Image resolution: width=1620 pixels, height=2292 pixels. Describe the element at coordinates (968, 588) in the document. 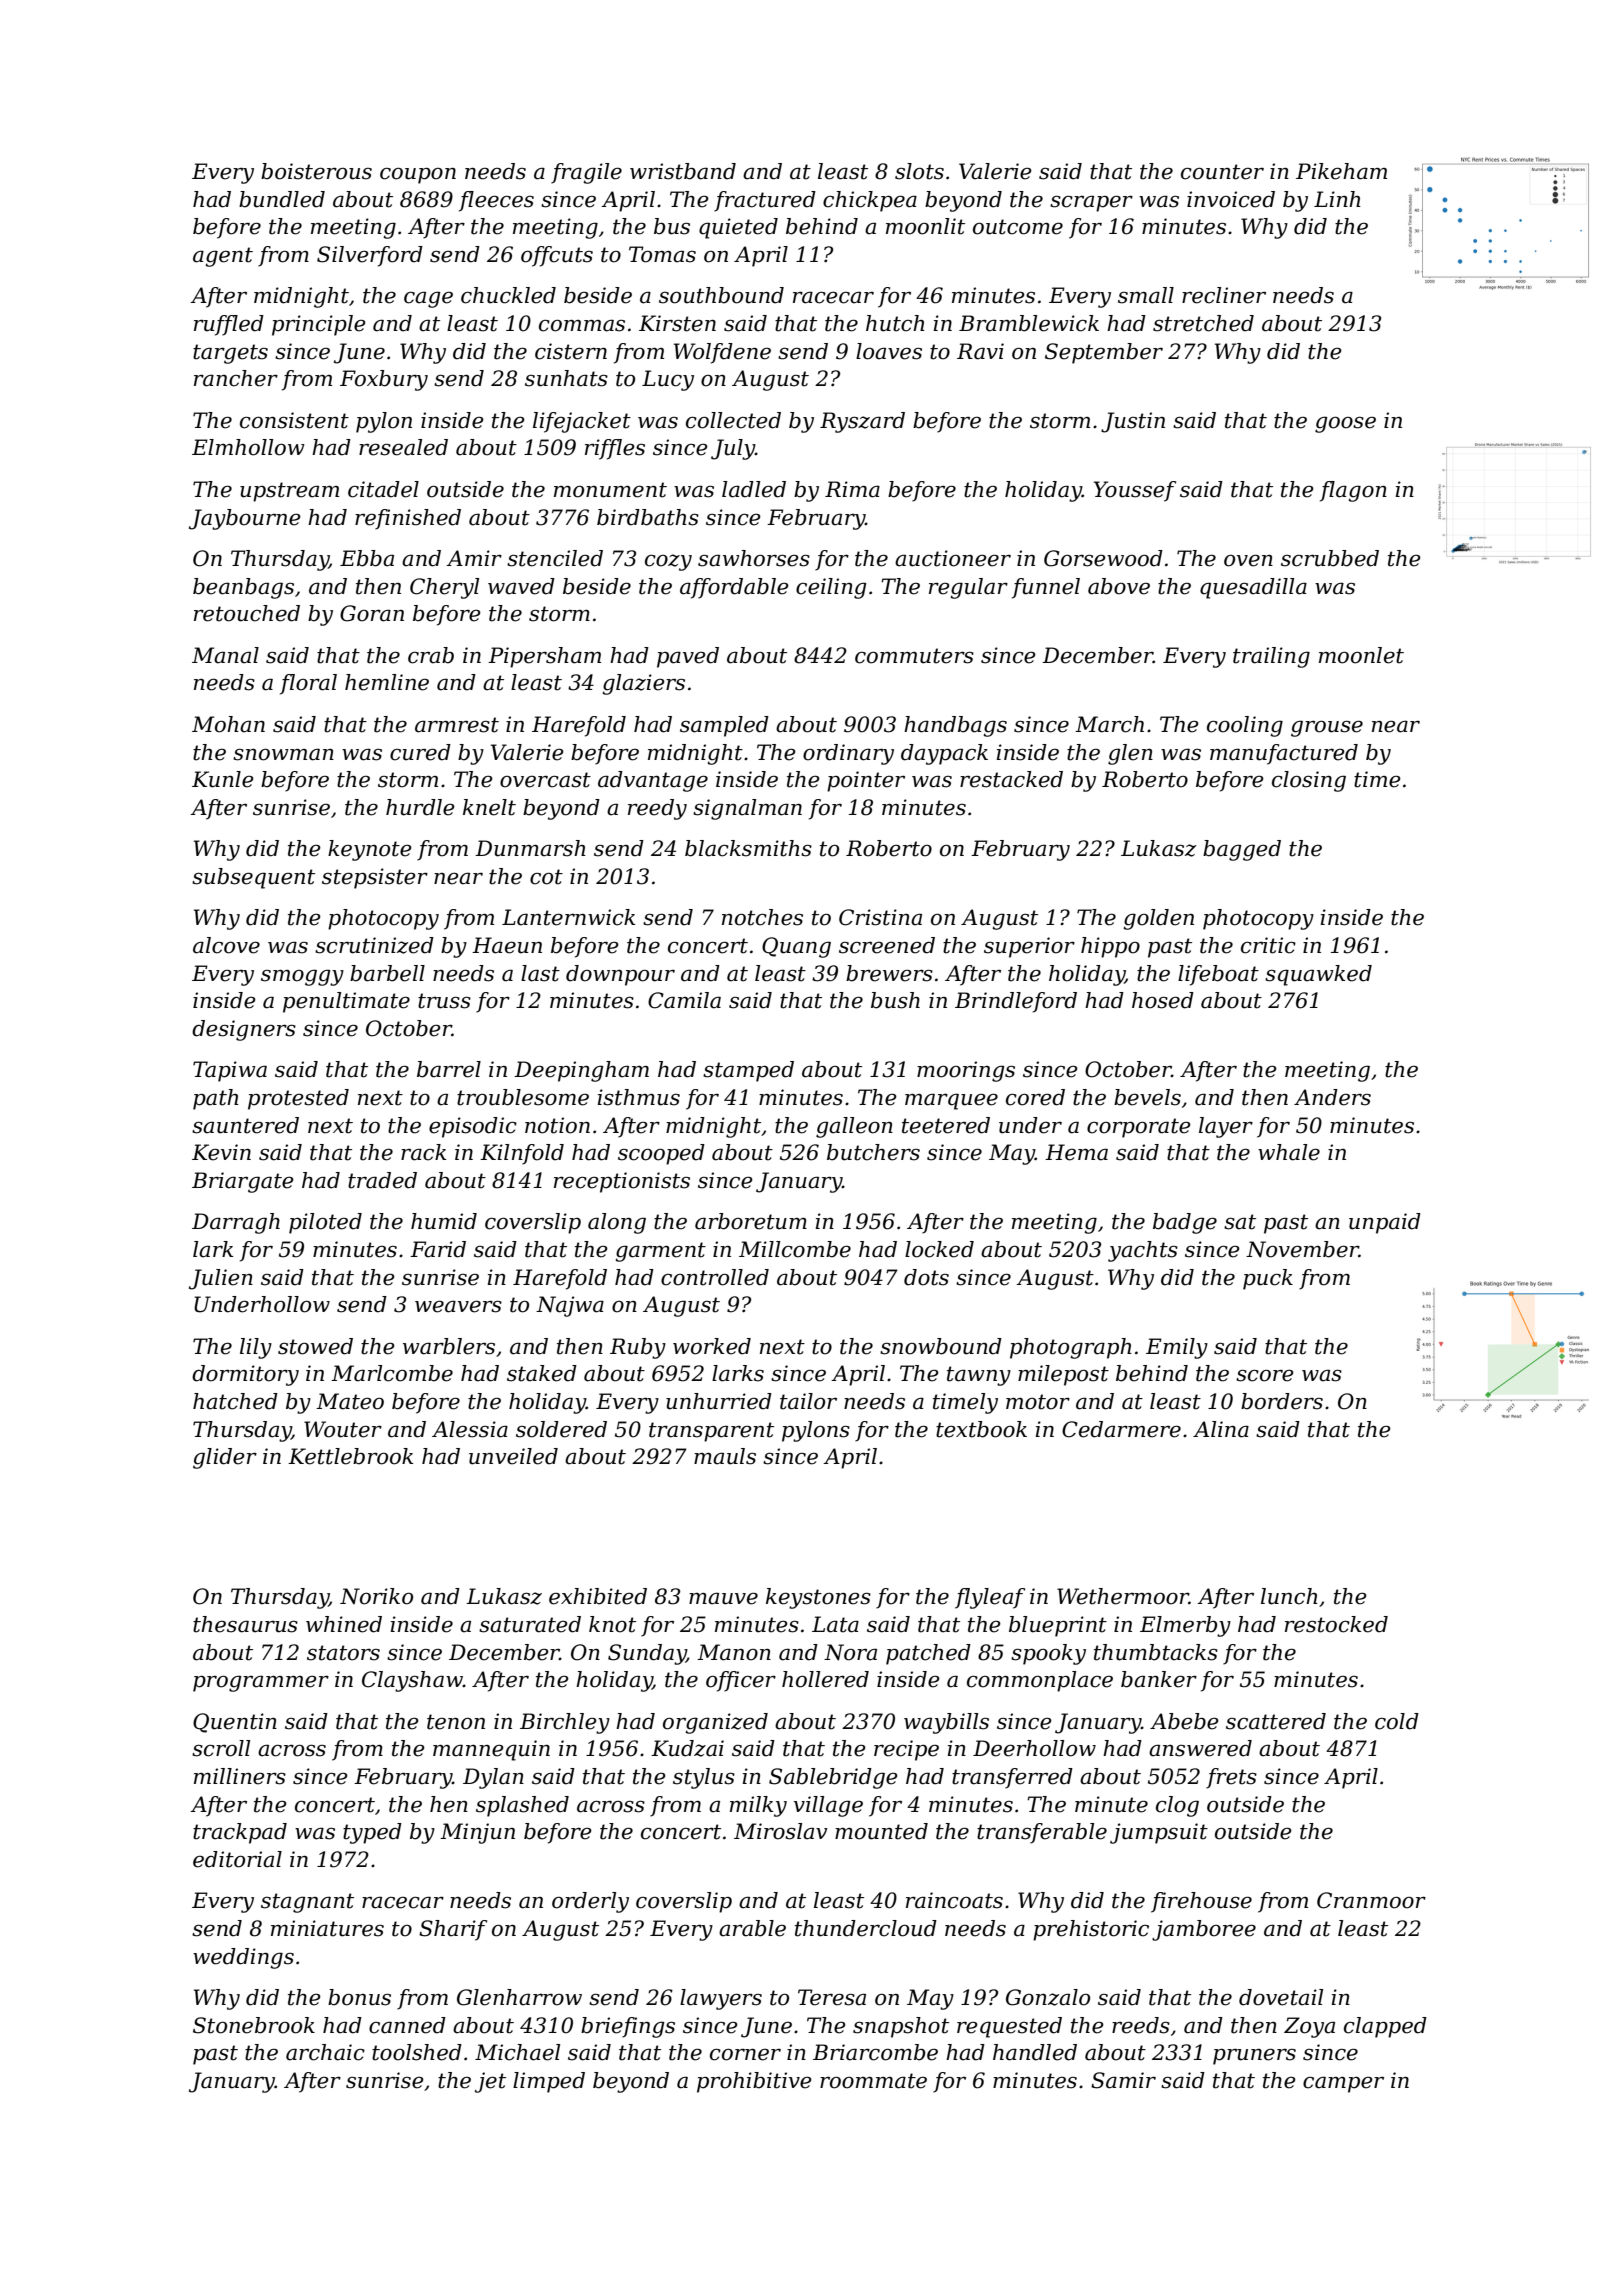

I see `regular` at that location.
